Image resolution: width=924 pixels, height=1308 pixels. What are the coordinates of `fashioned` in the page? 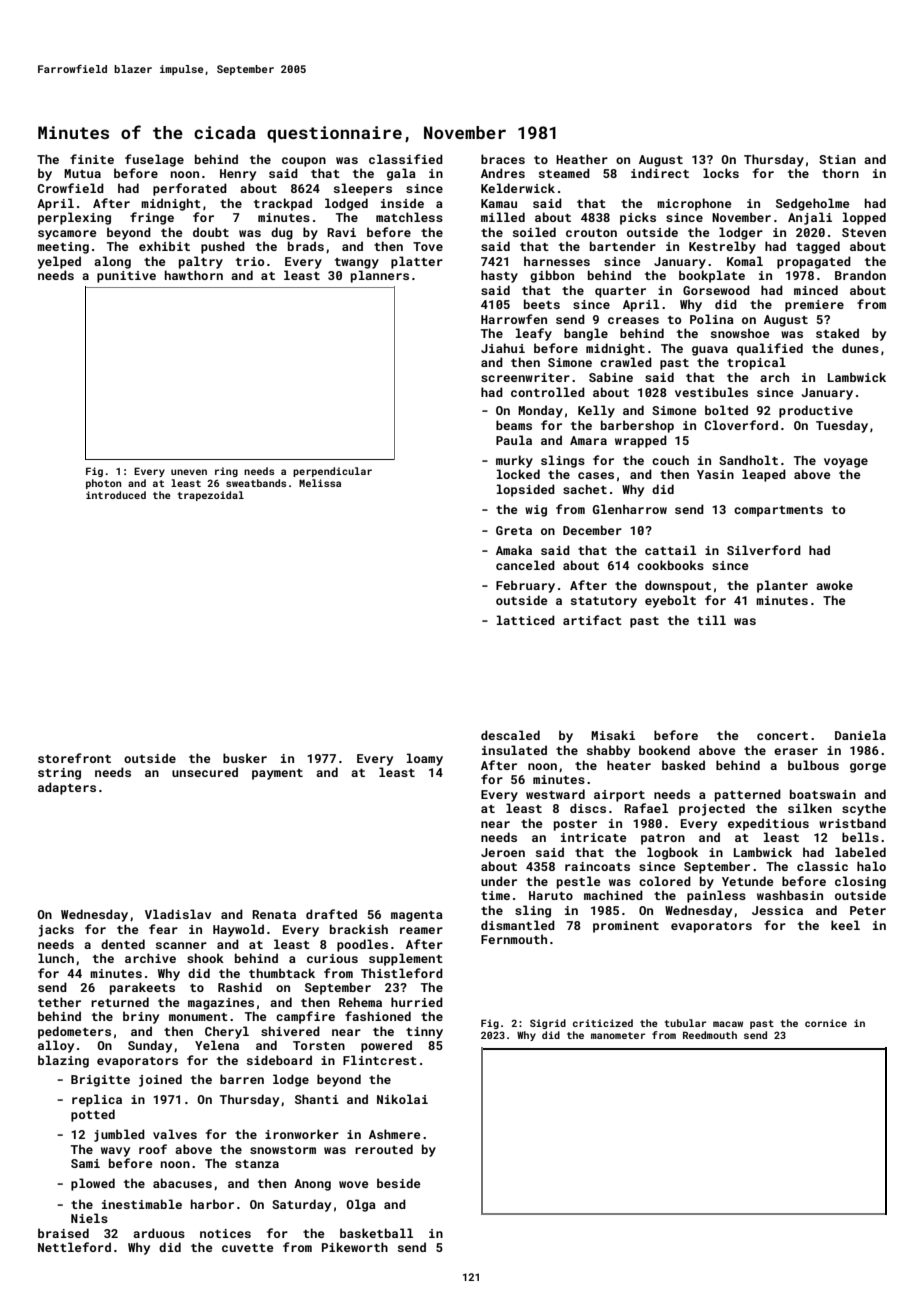 It's located at (378, 1016).
